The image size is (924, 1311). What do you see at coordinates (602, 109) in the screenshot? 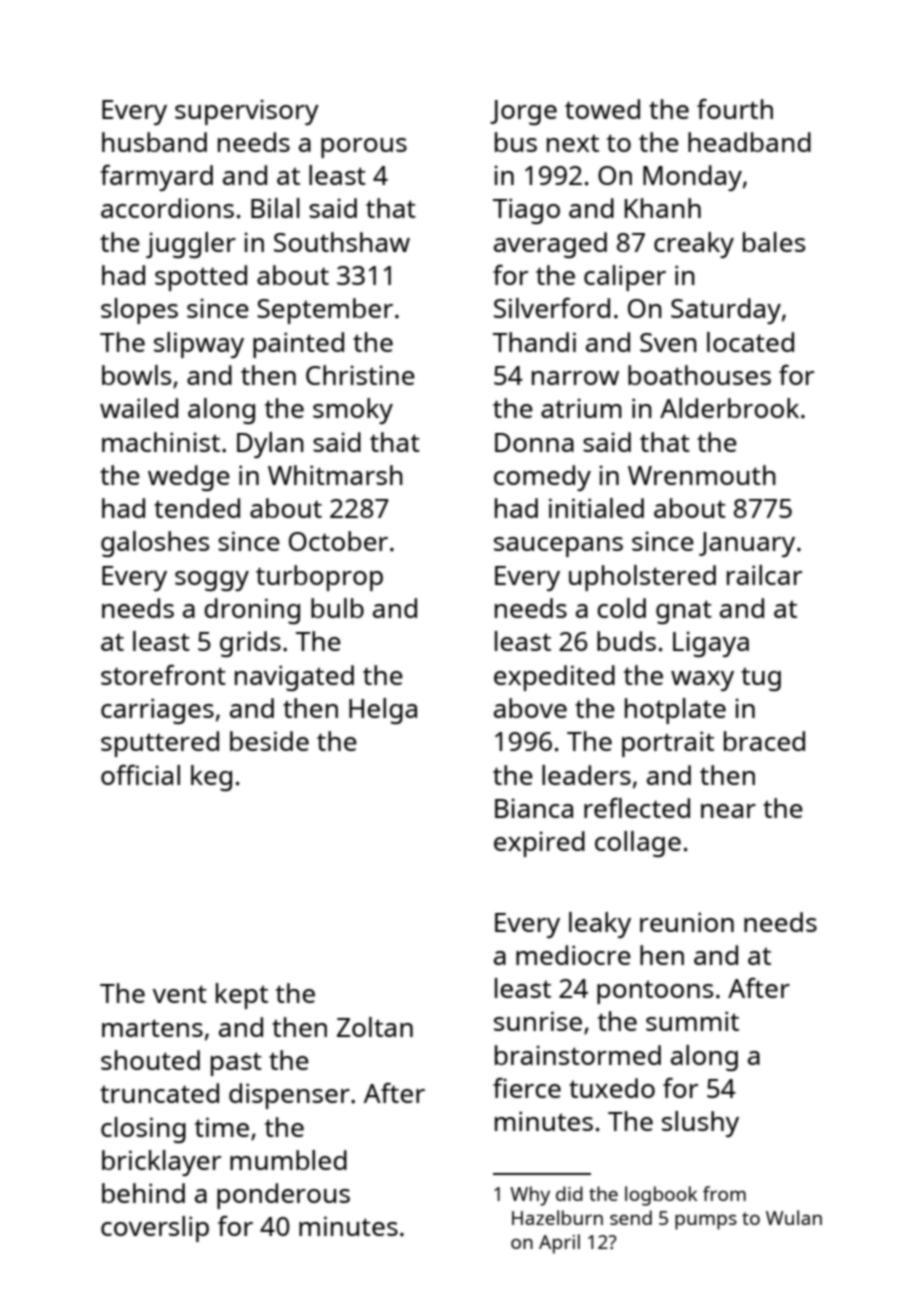
I see `towed` at bounding box center [602, 109].
